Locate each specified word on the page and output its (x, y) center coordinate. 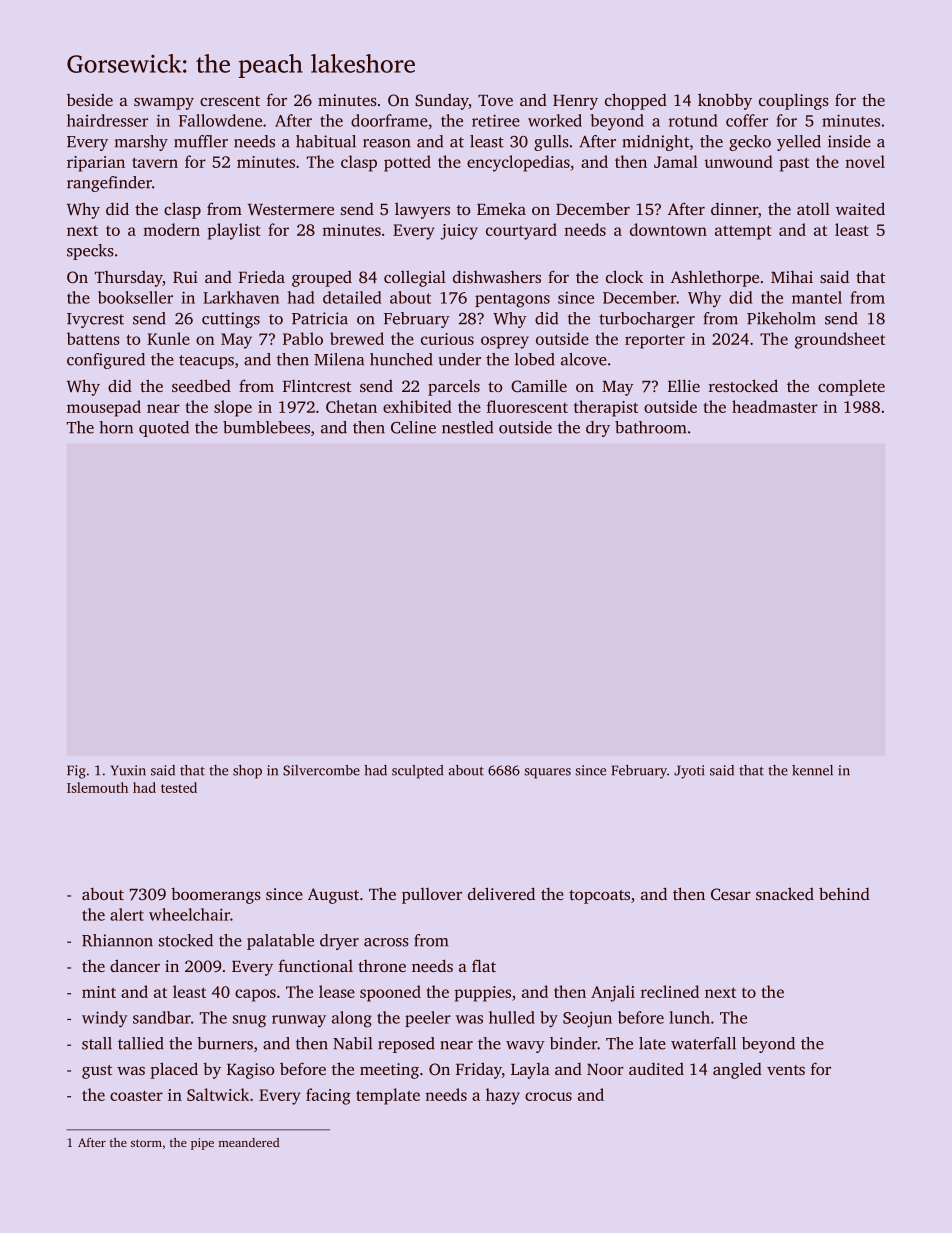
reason (387, 143)
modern (171, 229)
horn (116, 427)
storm (146, 1143)
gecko (750, 143)
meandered (249, 1142)
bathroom (651, 427)
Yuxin (128, 770)
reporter (655, 342)
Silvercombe (321, 770)
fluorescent (527, 406)
